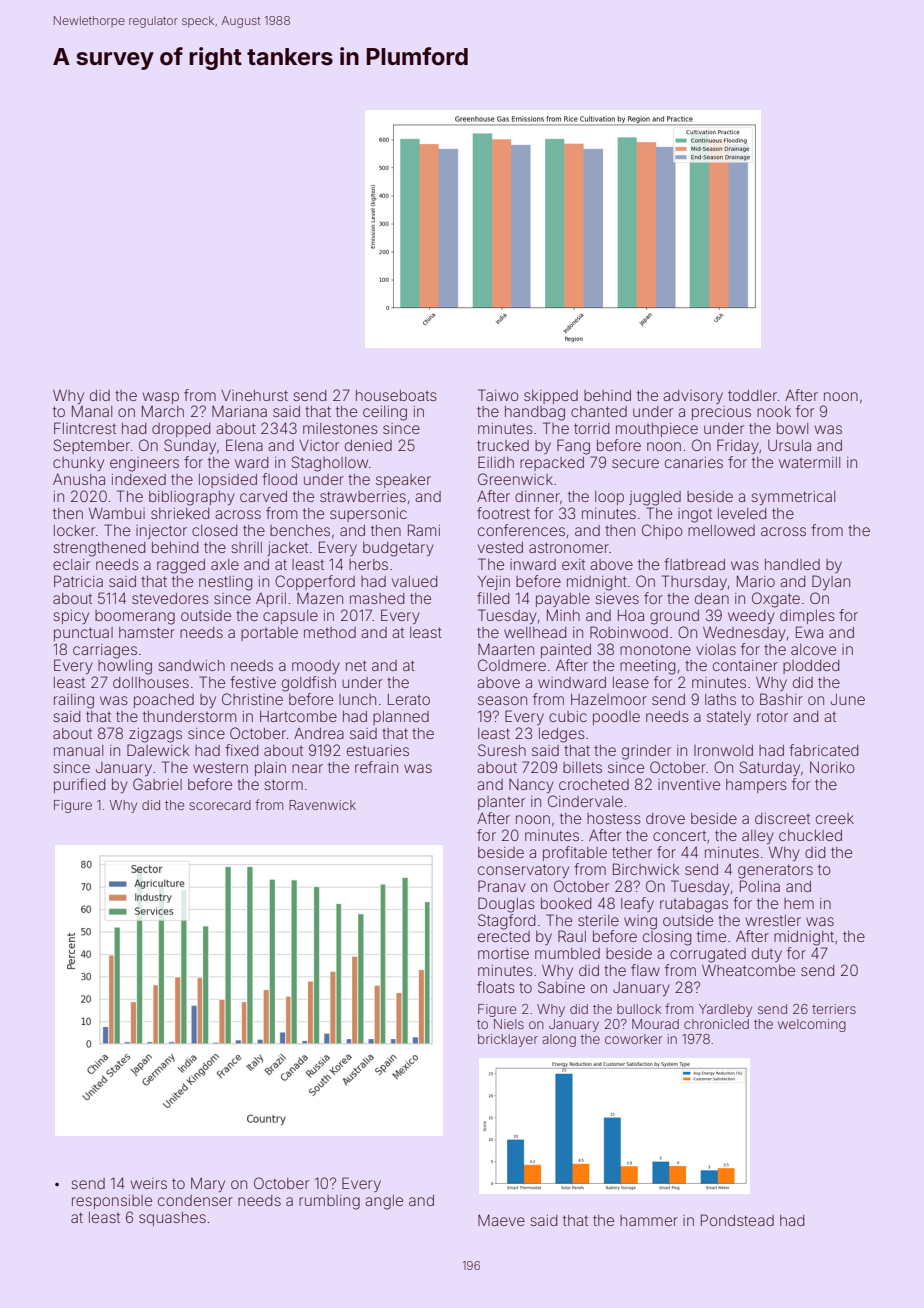 The width and height of the image is (924, 1308). What do you see at coordinates (573, 564) in the image?
I see `exit` at bounding box center [573, 564].
